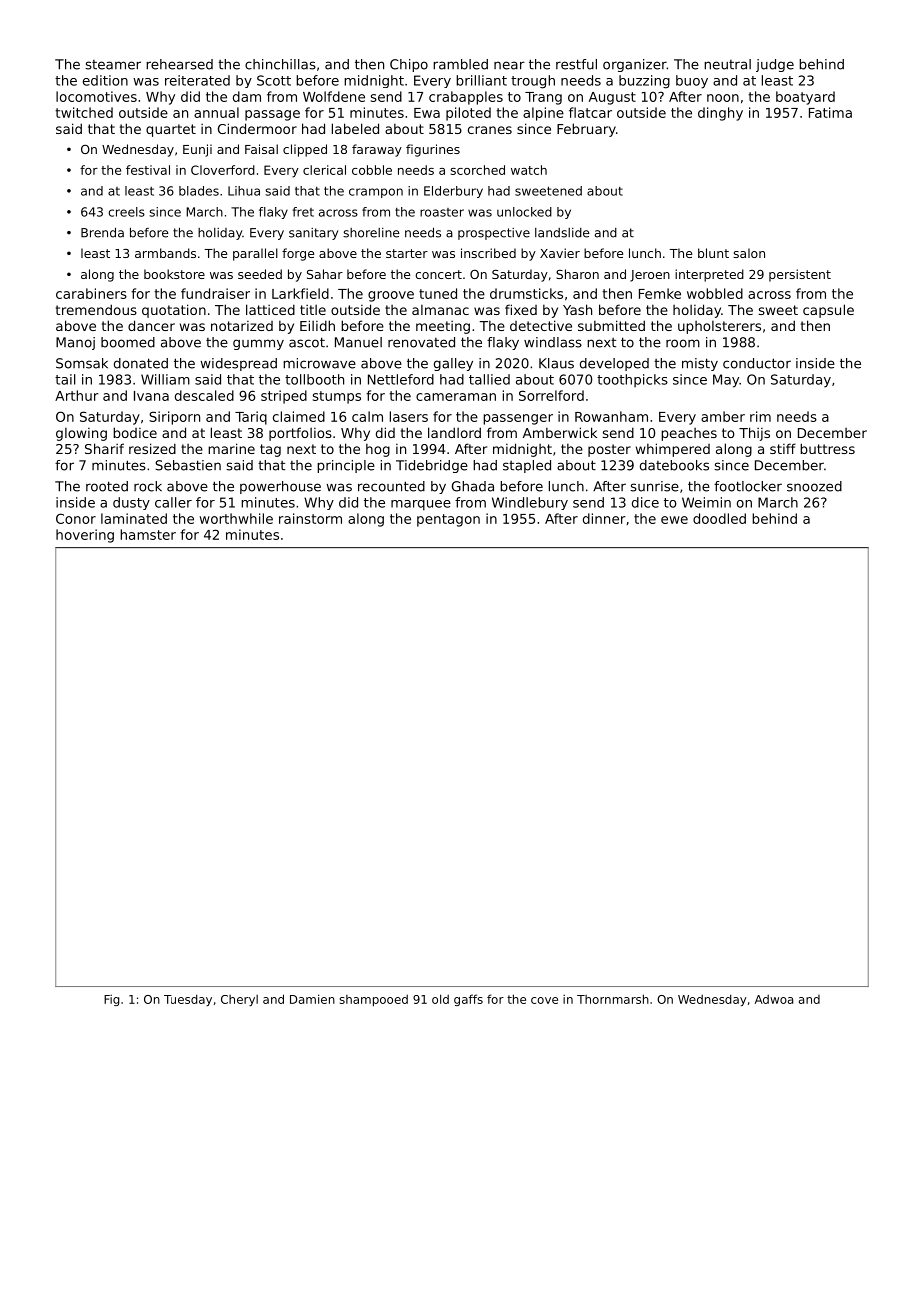 The height and width of the screenshot is (1308, 924). What do you see at coordinates (830, 112) in the screenshot?
I see `Fatima` at bounding box center [830, 112].
